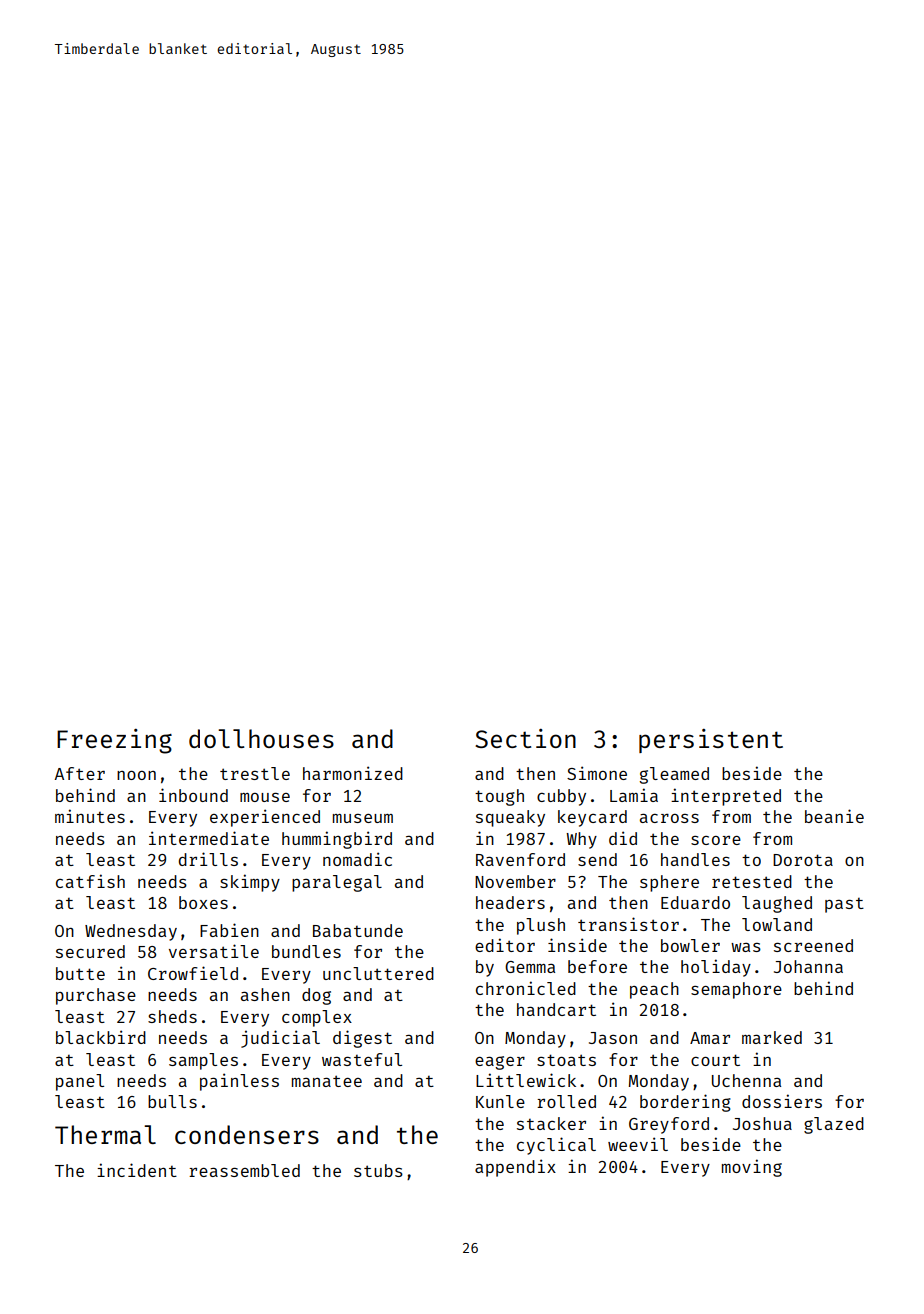  What do you see at coordinates (105, 1134) in the screenshot?
I see `Thermal` at bounding box center [105, 1134].
